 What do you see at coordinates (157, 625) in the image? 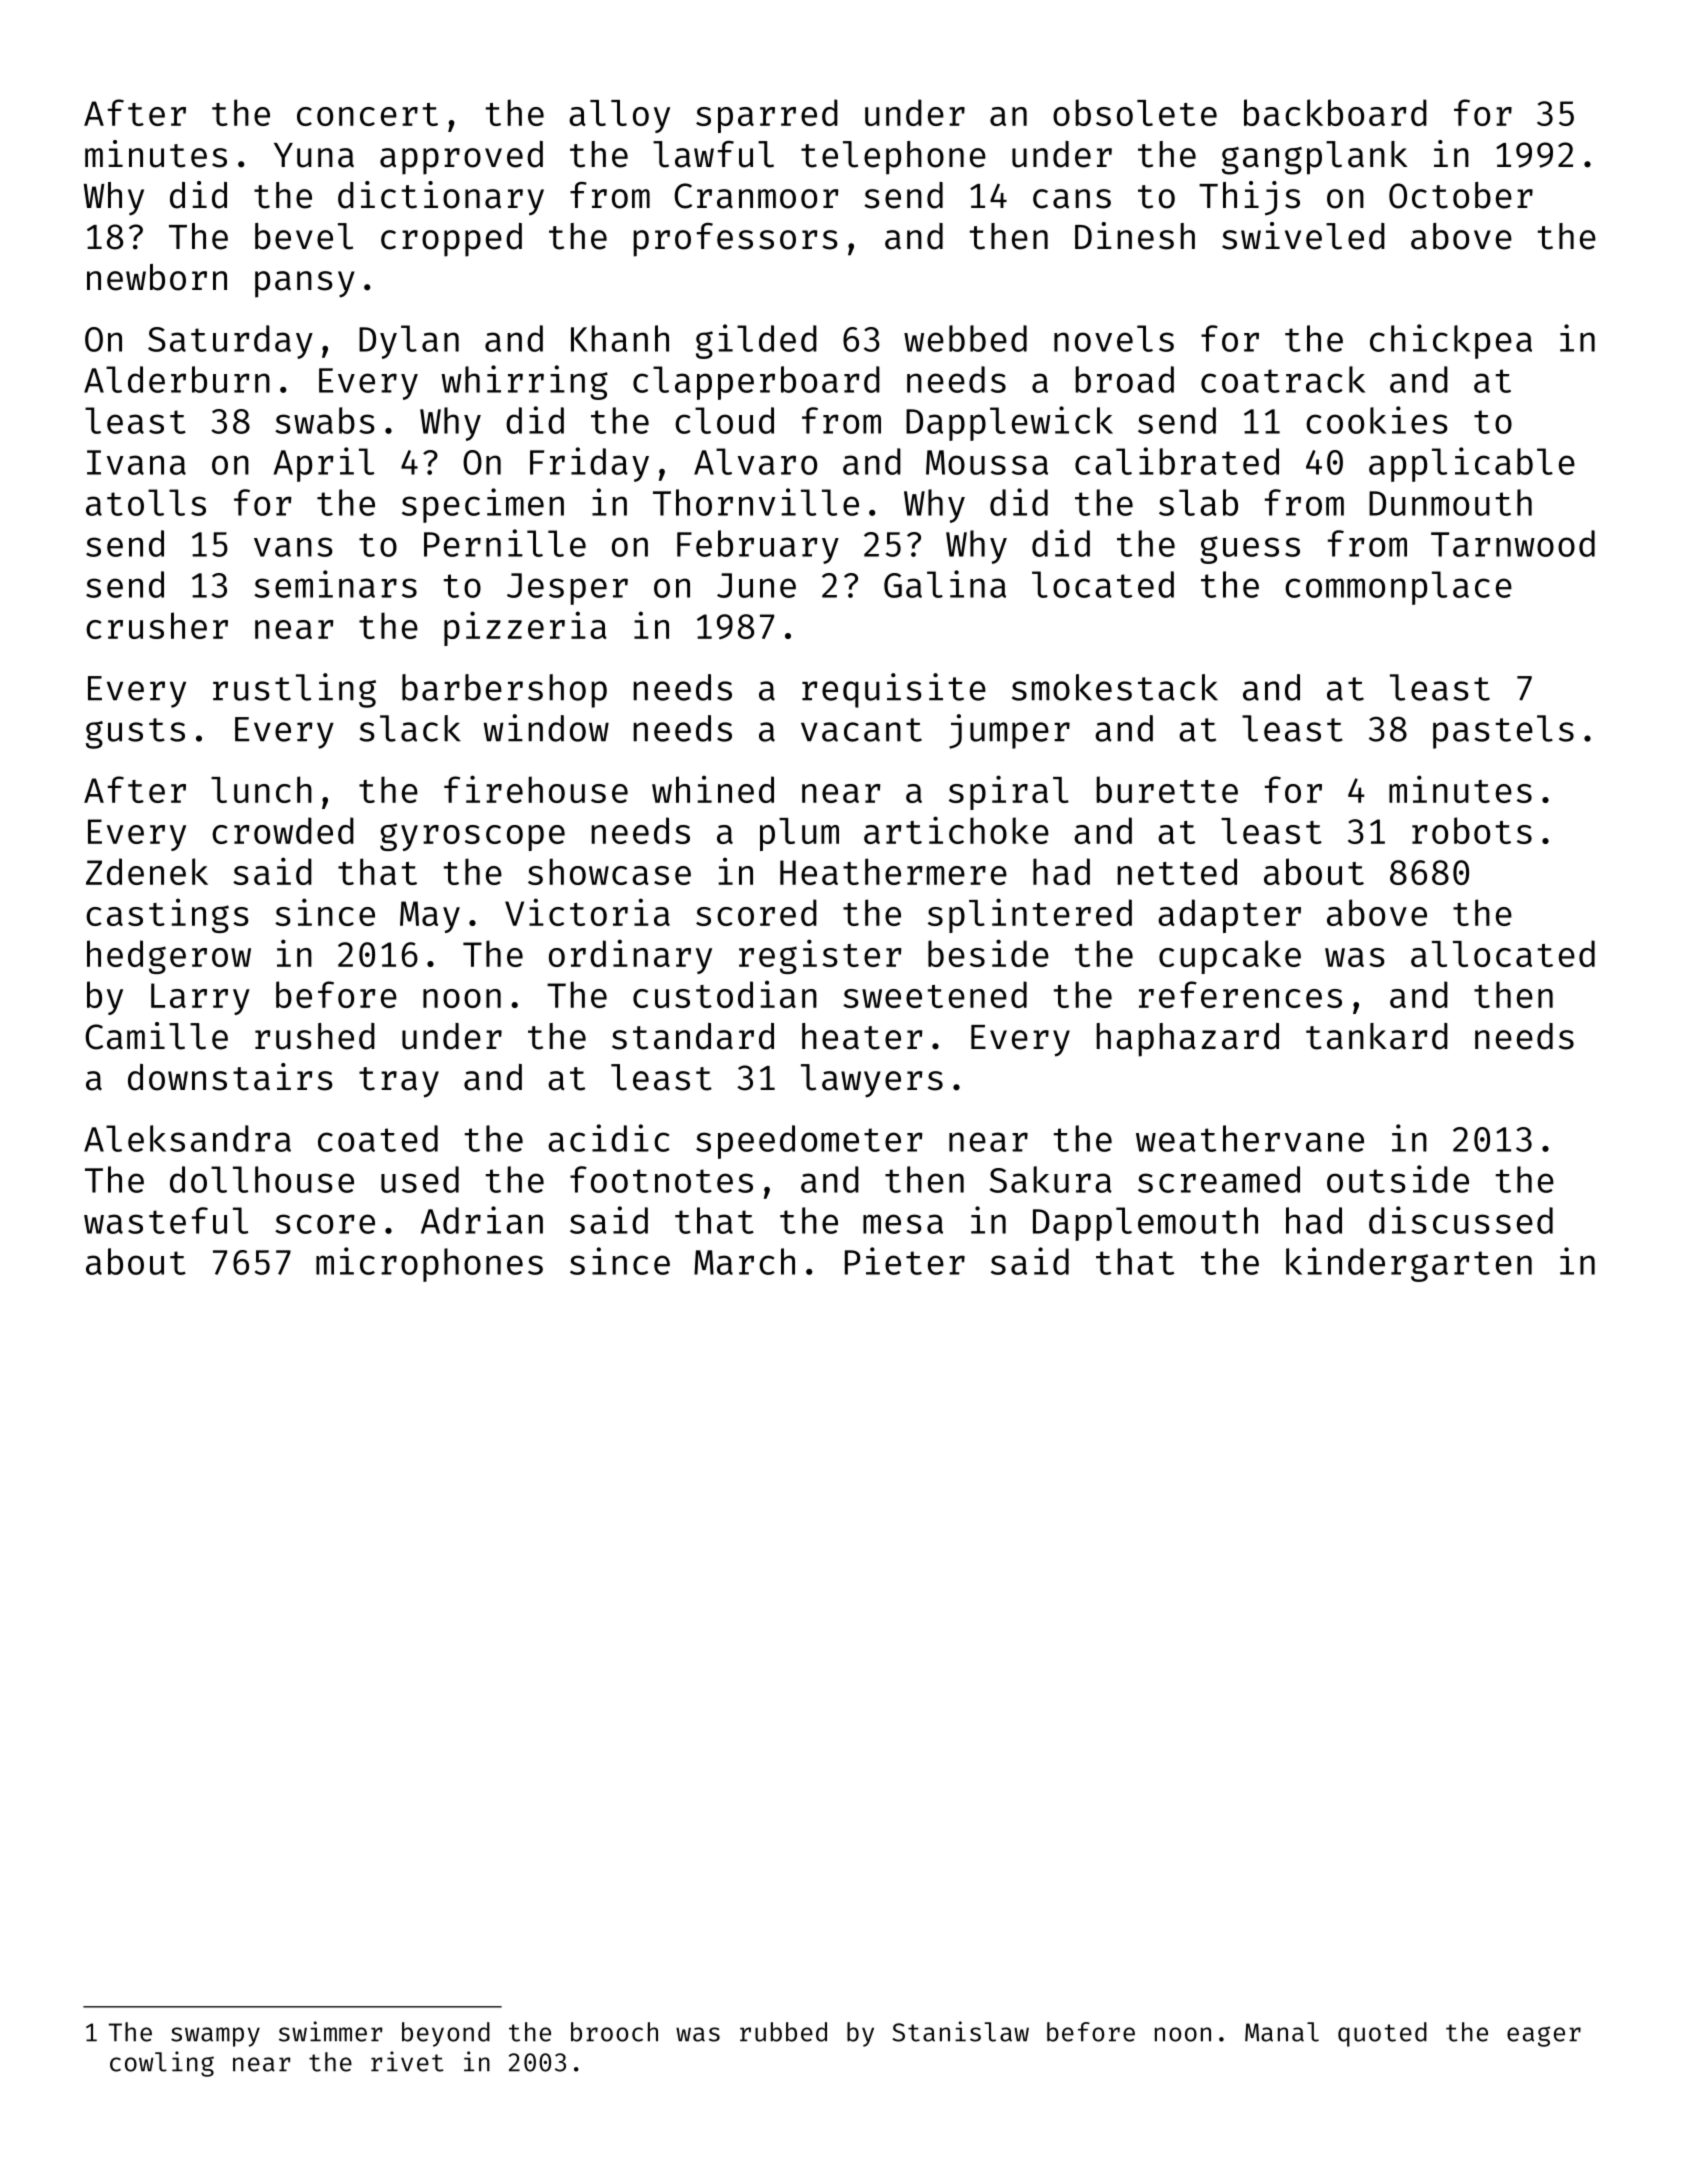
I see `crusher` at bounding box center [157, 625].
